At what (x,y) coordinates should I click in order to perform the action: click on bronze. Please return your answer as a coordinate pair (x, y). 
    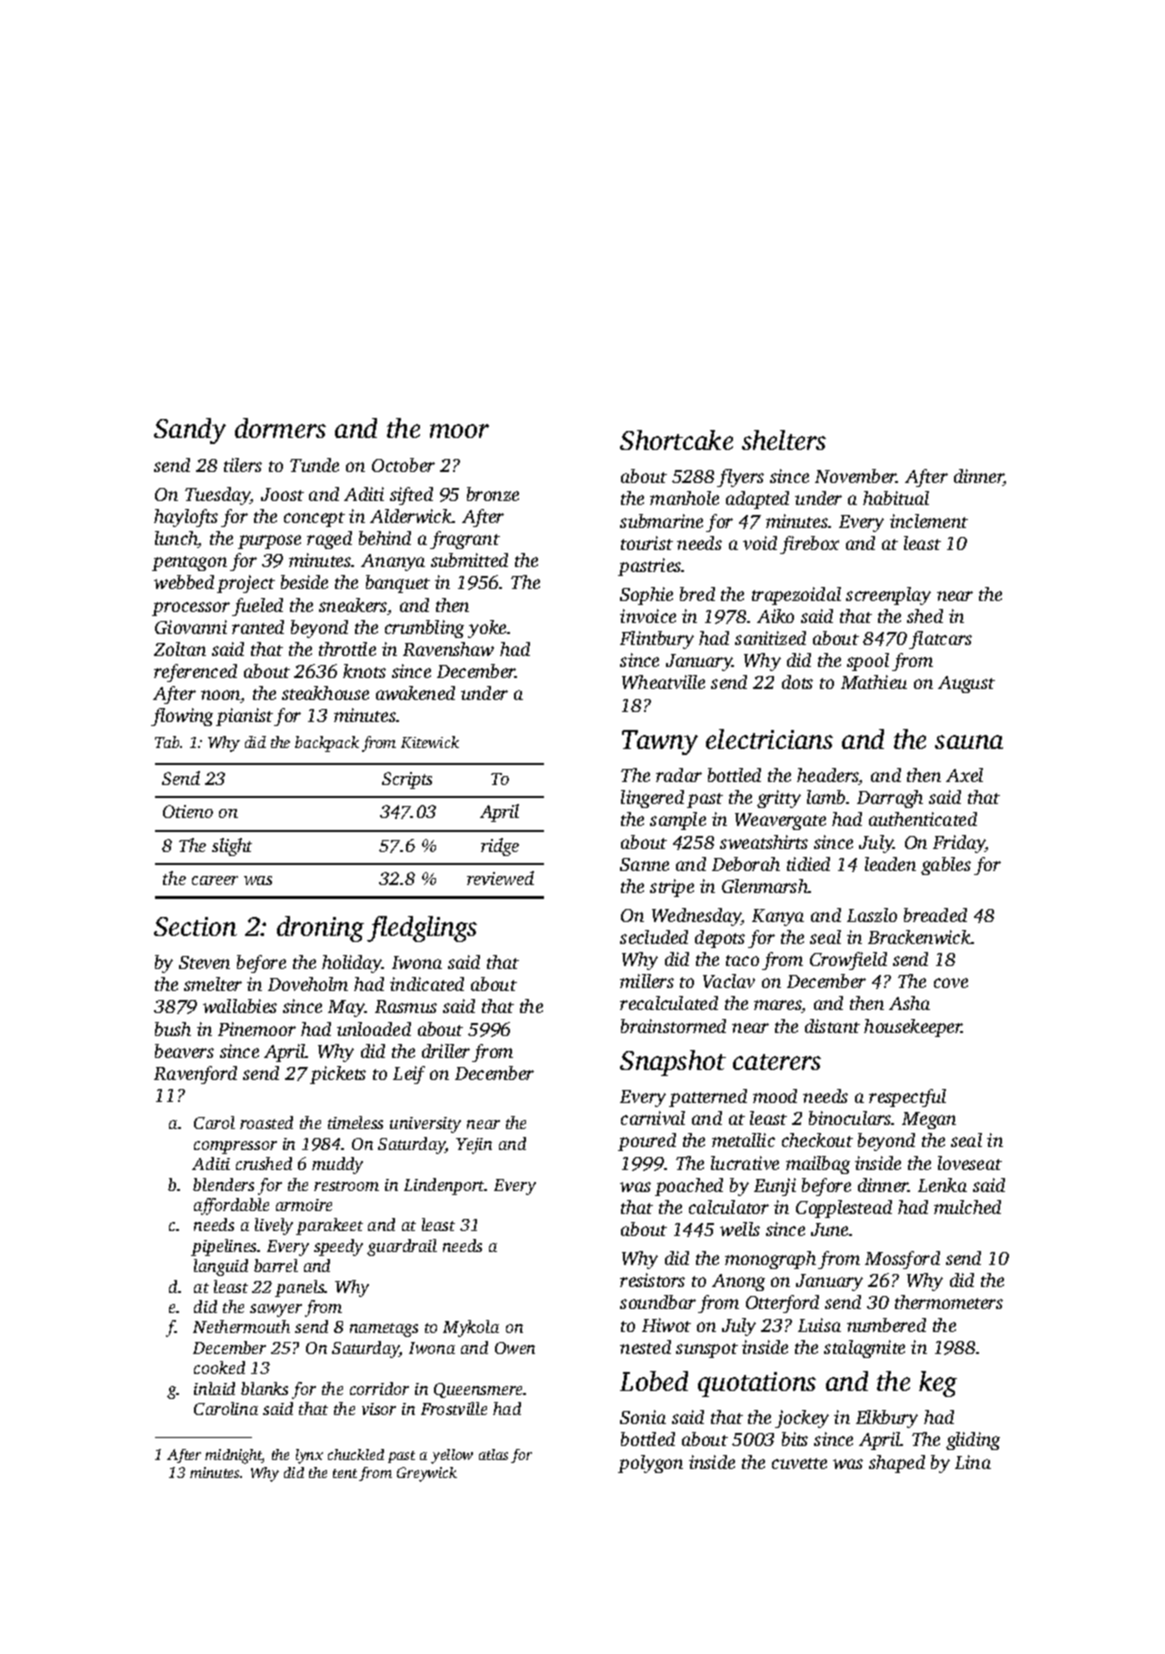
    Looking at the image, I should click on (493, 494).
